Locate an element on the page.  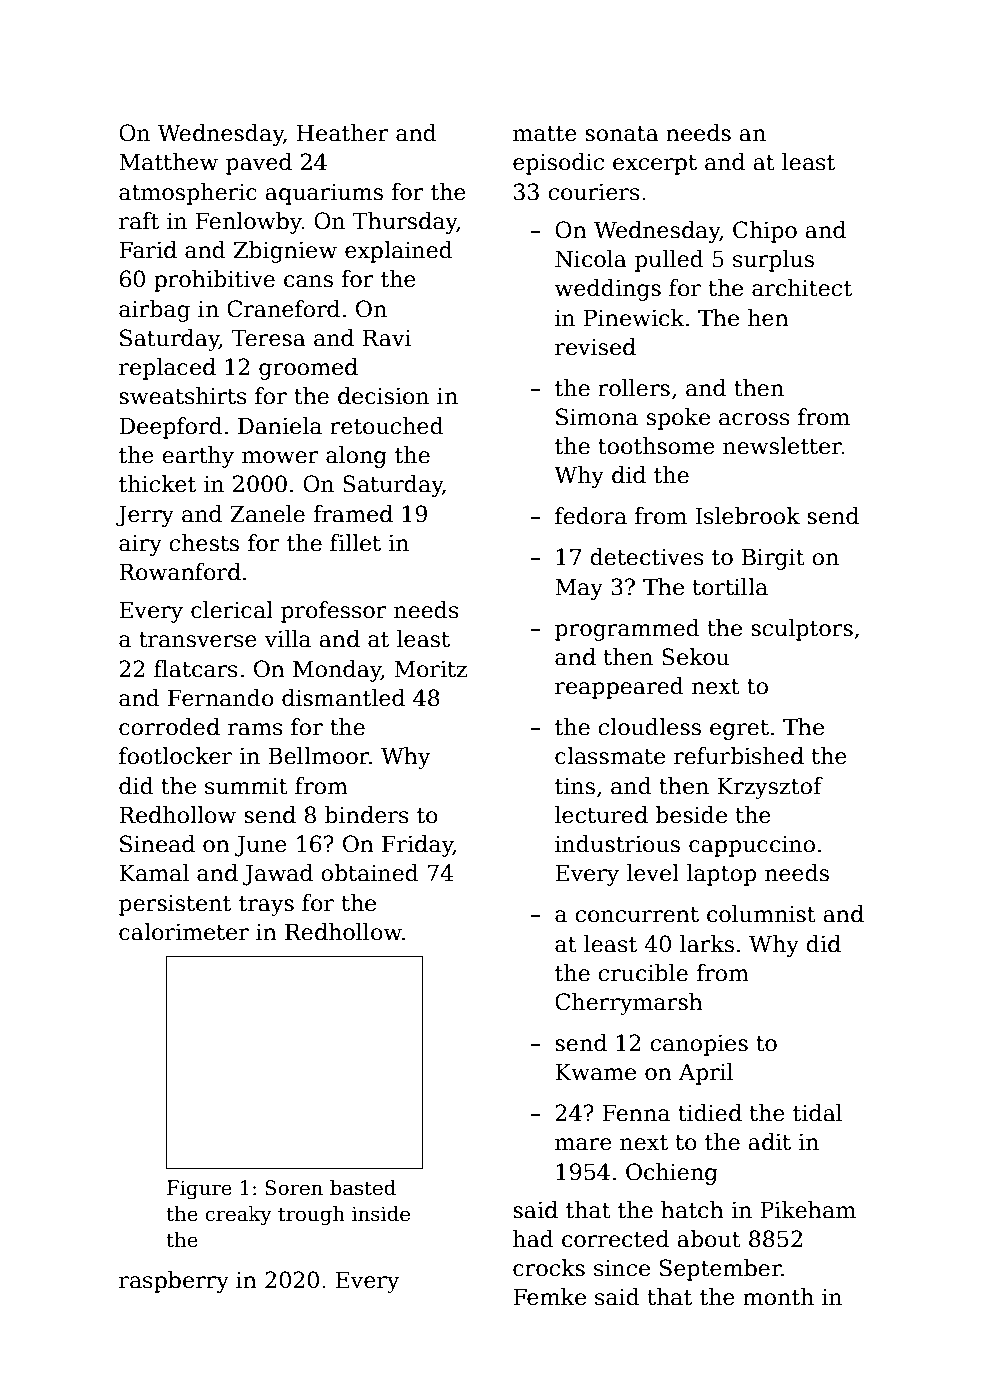
Thursday is located at coordinates (405, 223).
